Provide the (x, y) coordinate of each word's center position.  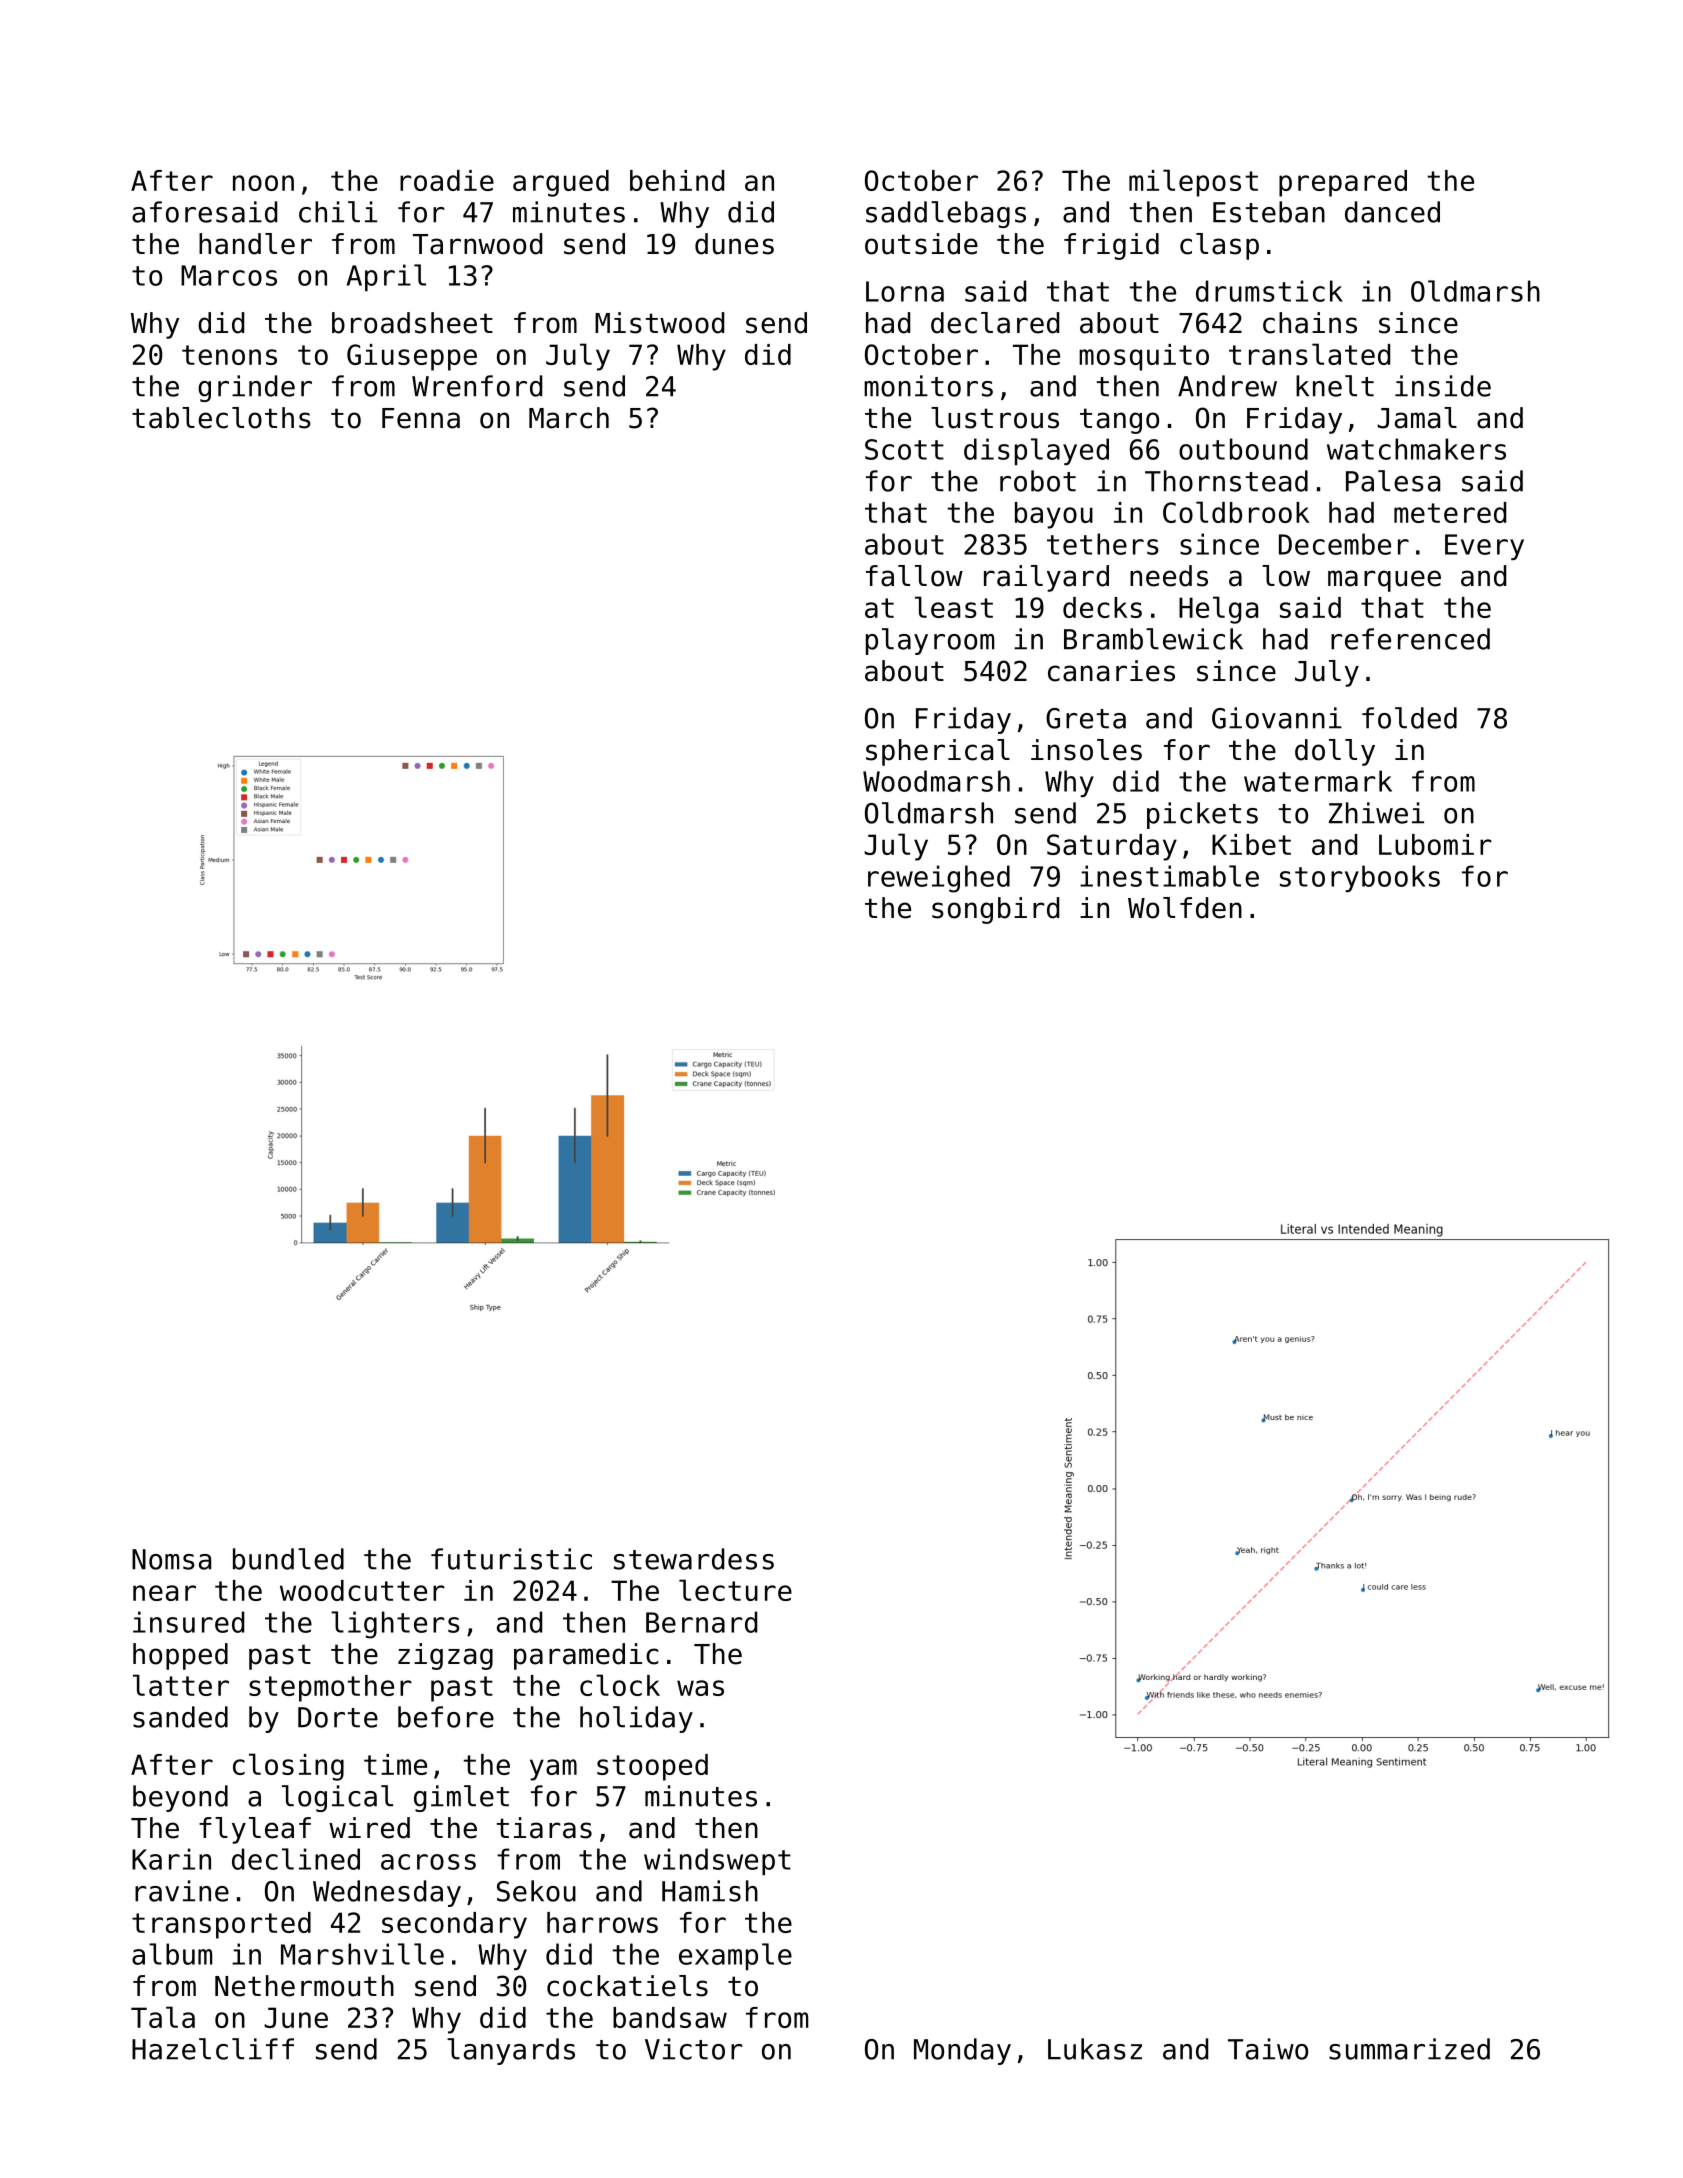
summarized (1409, 2049)
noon (263, 183)
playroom (930, 641)
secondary (454, 1925)
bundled (288, 1559)
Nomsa (171, 1559)
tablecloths (221, 418)
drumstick (1269, 291)
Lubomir (1435, 844)
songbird (995, 910)
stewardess (694, 1559)
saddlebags (946, 214)
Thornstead (1226, 481)
